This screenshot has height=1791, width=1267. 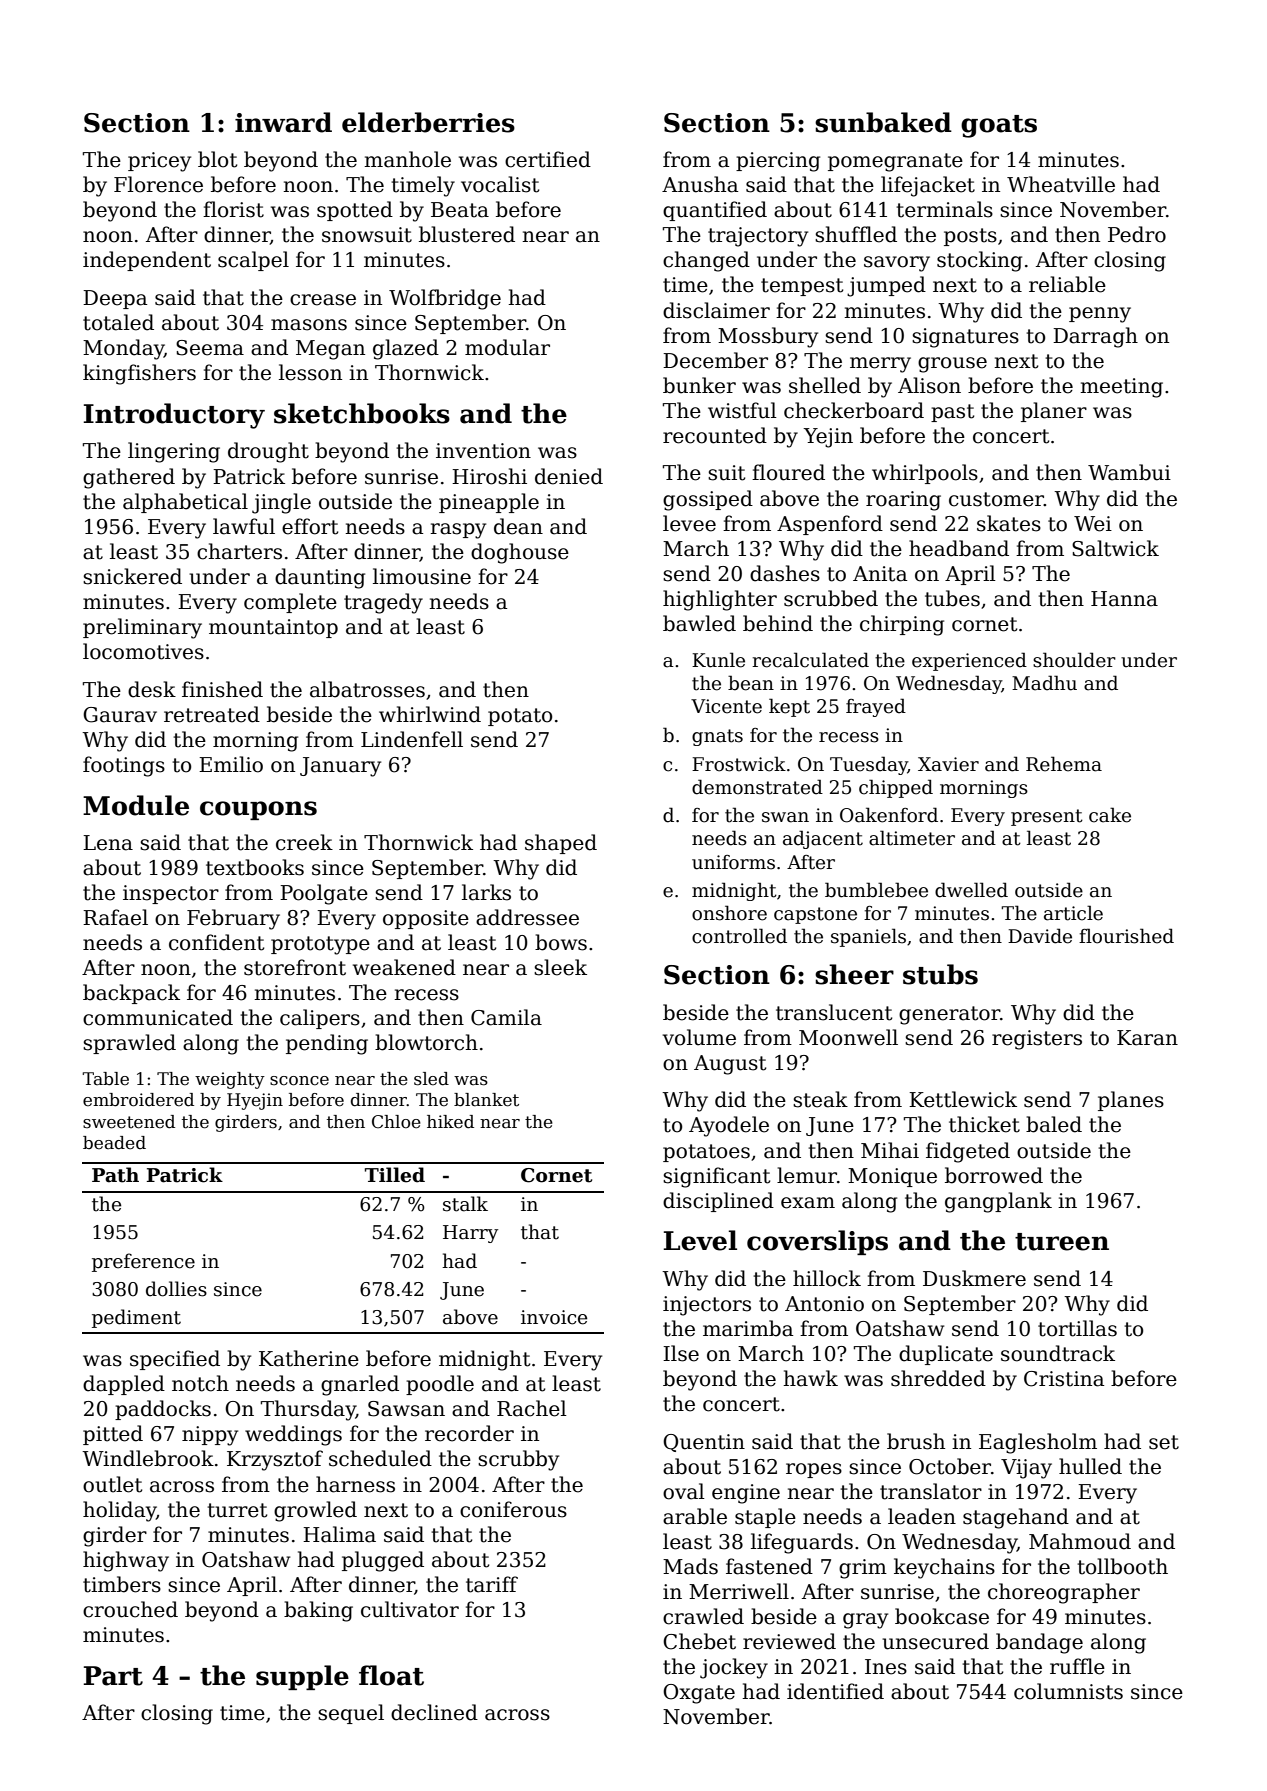 I want to click on glazed, so click(x=406, y=349).
